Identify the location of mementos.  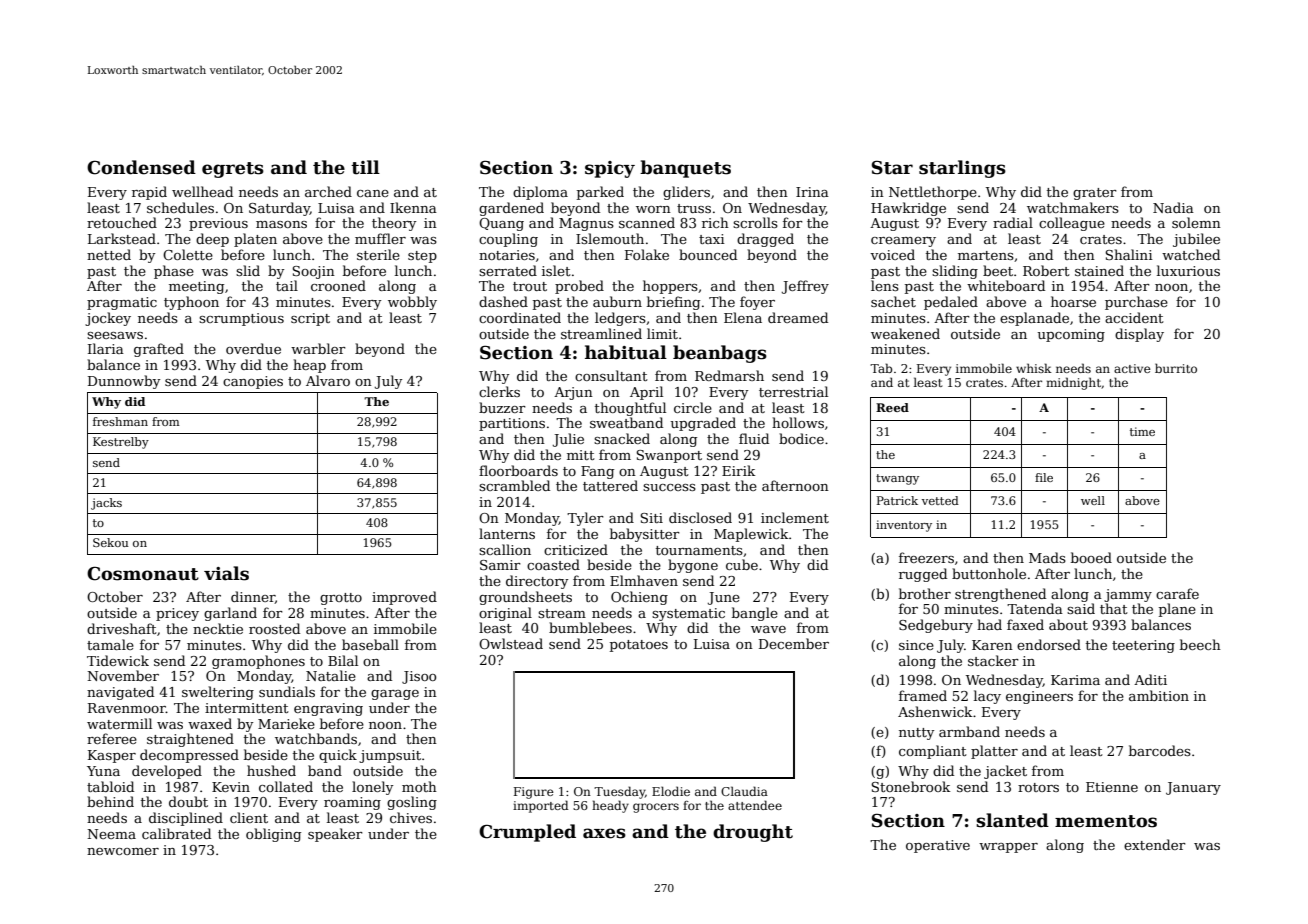
(1106, 821).
